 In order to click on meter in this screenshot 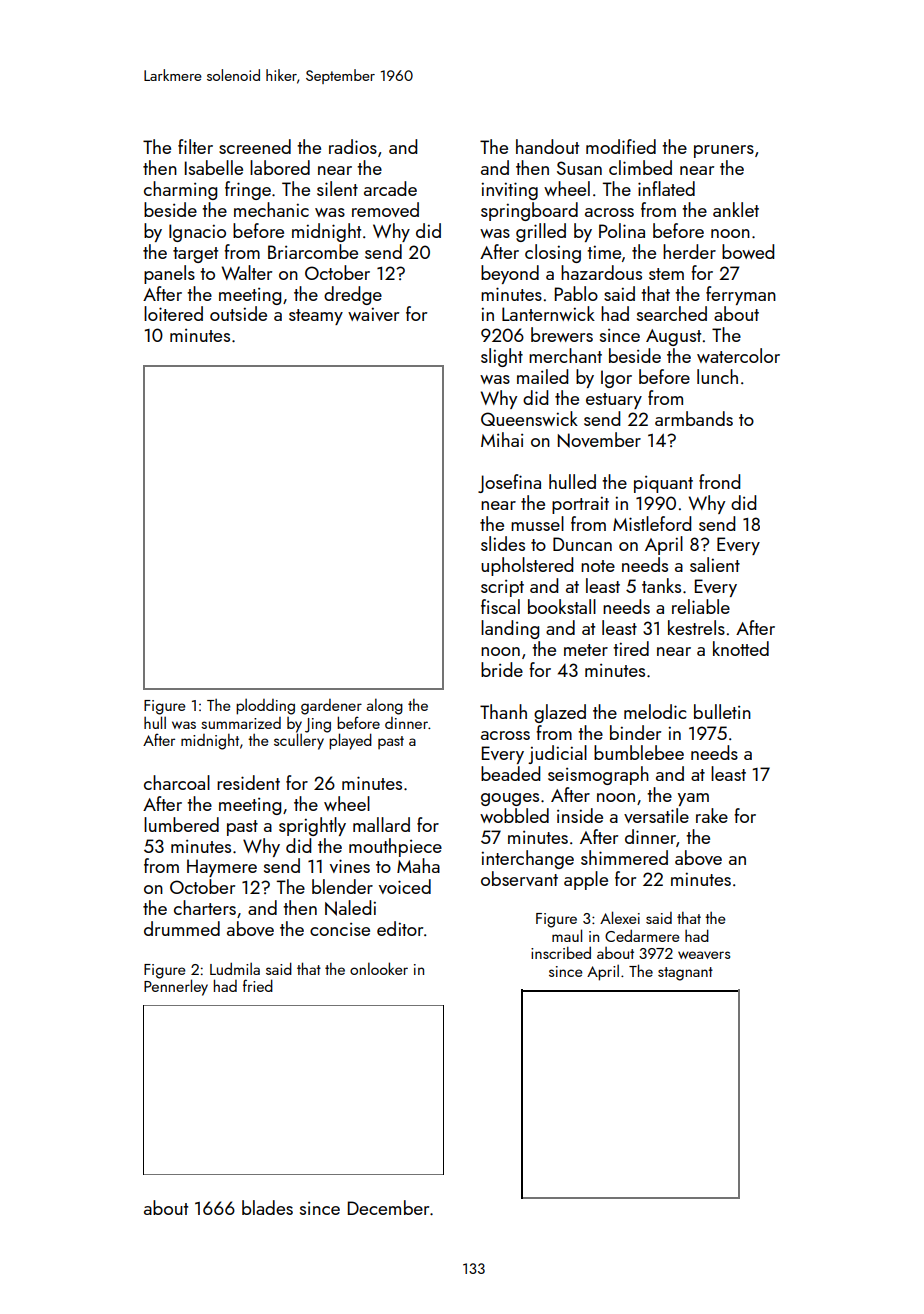, I will do `click(586, 650)`.
